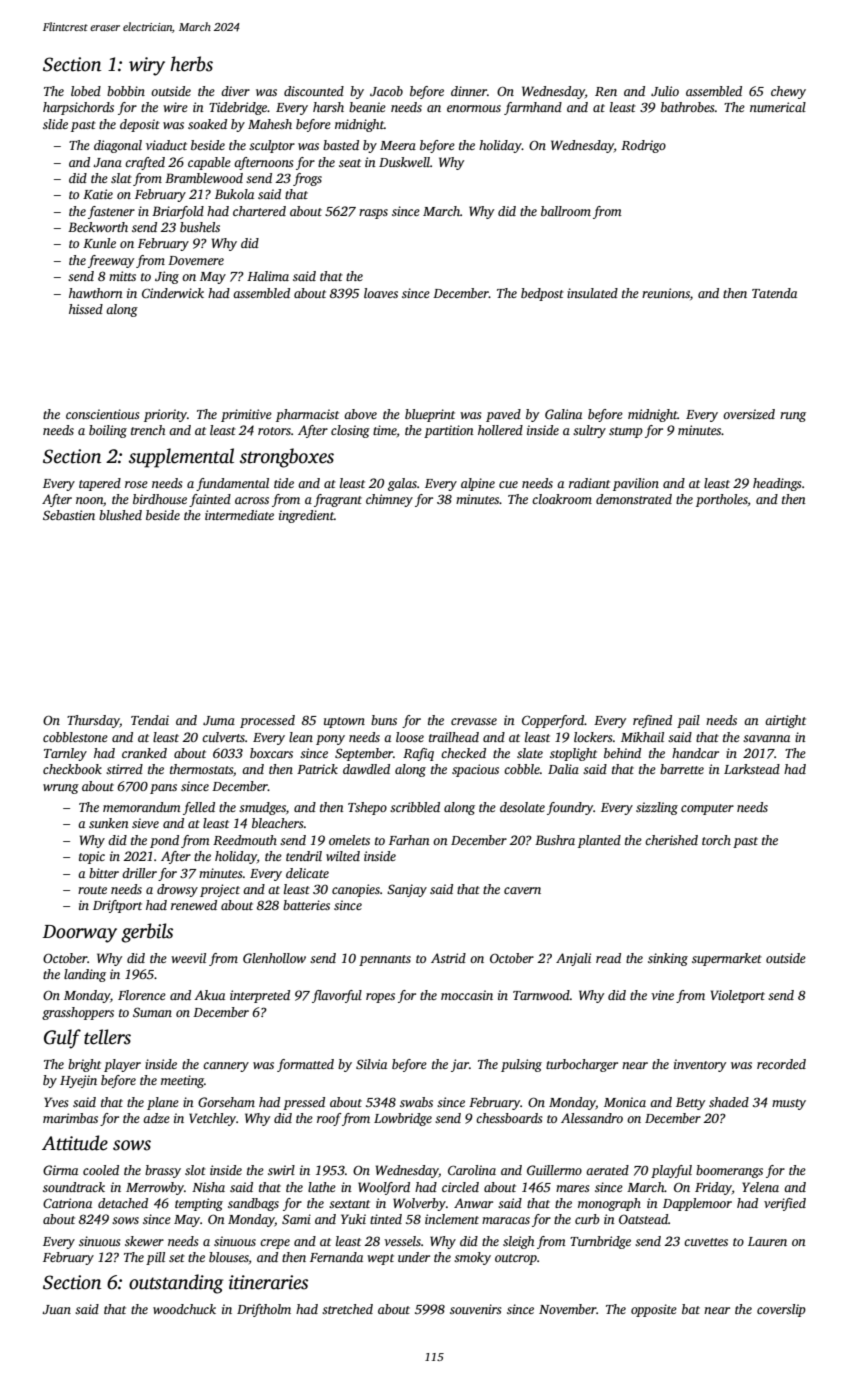 Image resolution: width=849 pixels, height=1400 pixels. Describe the element at coordinates (209, 163) in the image. I see `capable` at that location.
